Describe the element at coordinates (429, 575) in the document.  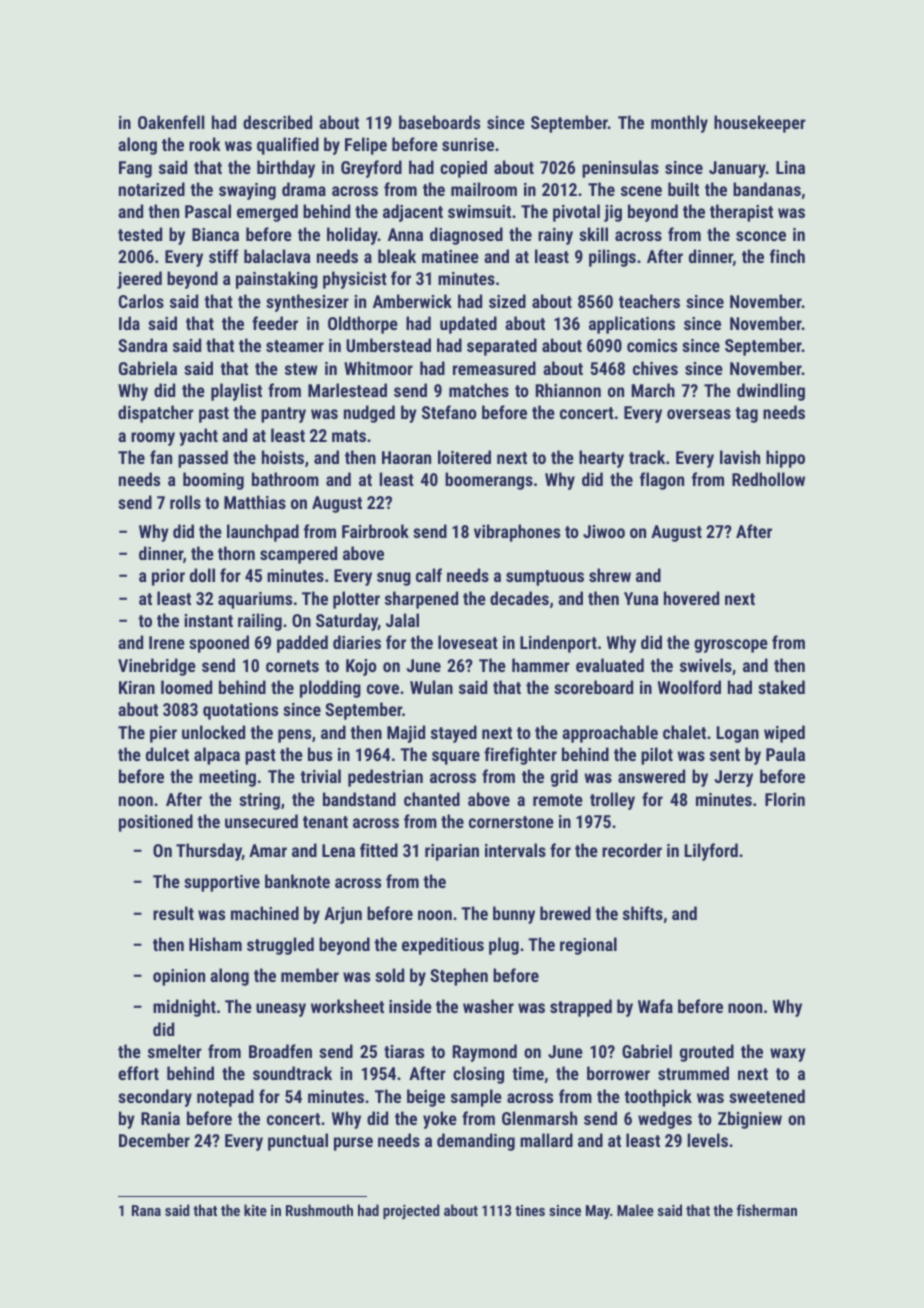
I see `calf` at that location.
